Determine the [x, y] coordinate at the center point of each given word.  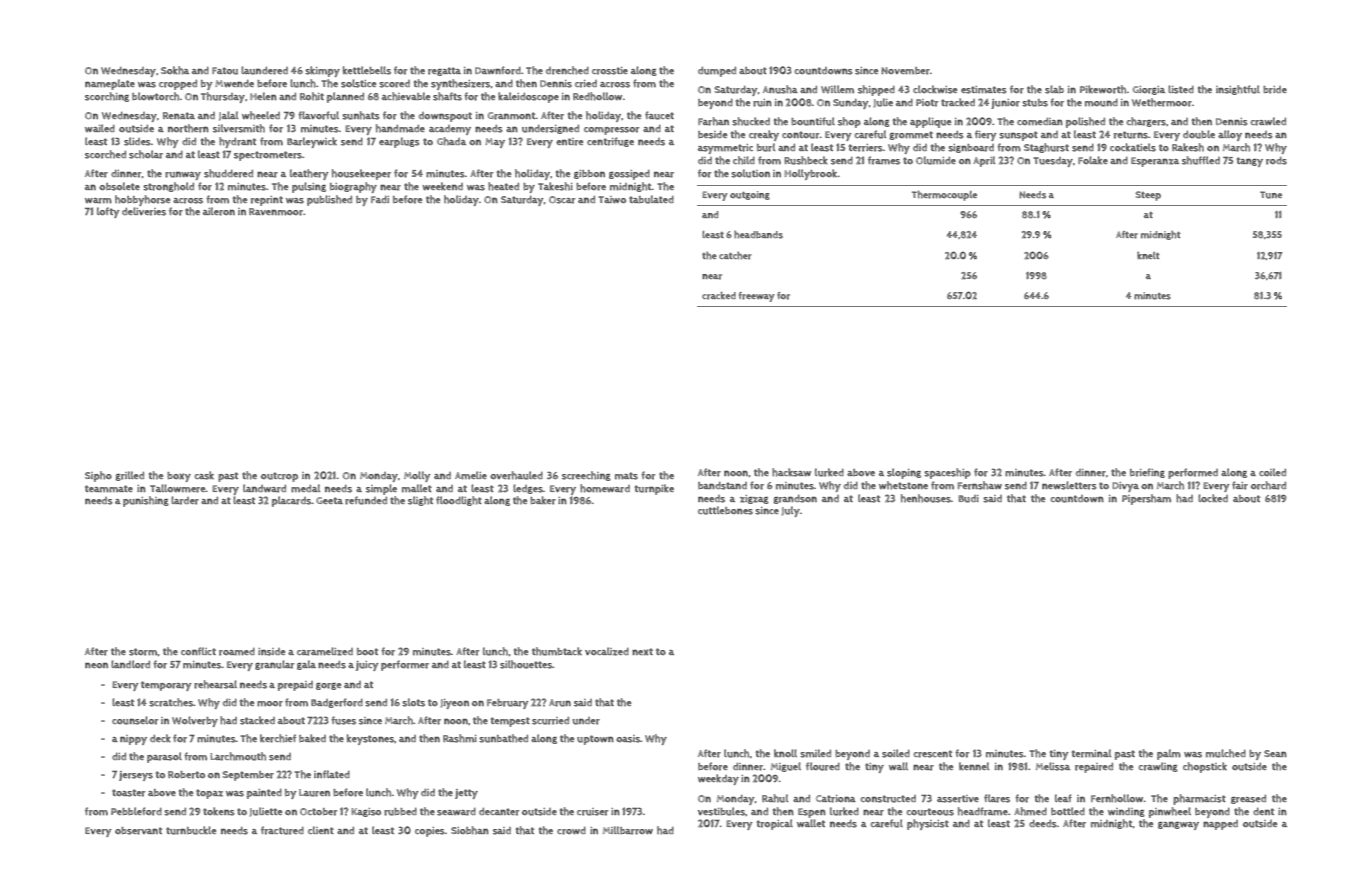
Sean [1275, 753]
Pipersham [1146, 499]
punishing [146, 501]
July [791, 511]
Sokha [175, 70]
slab [1054, 89]
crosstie [610, 71]
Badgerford [337, 703]
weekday [718, 779]
